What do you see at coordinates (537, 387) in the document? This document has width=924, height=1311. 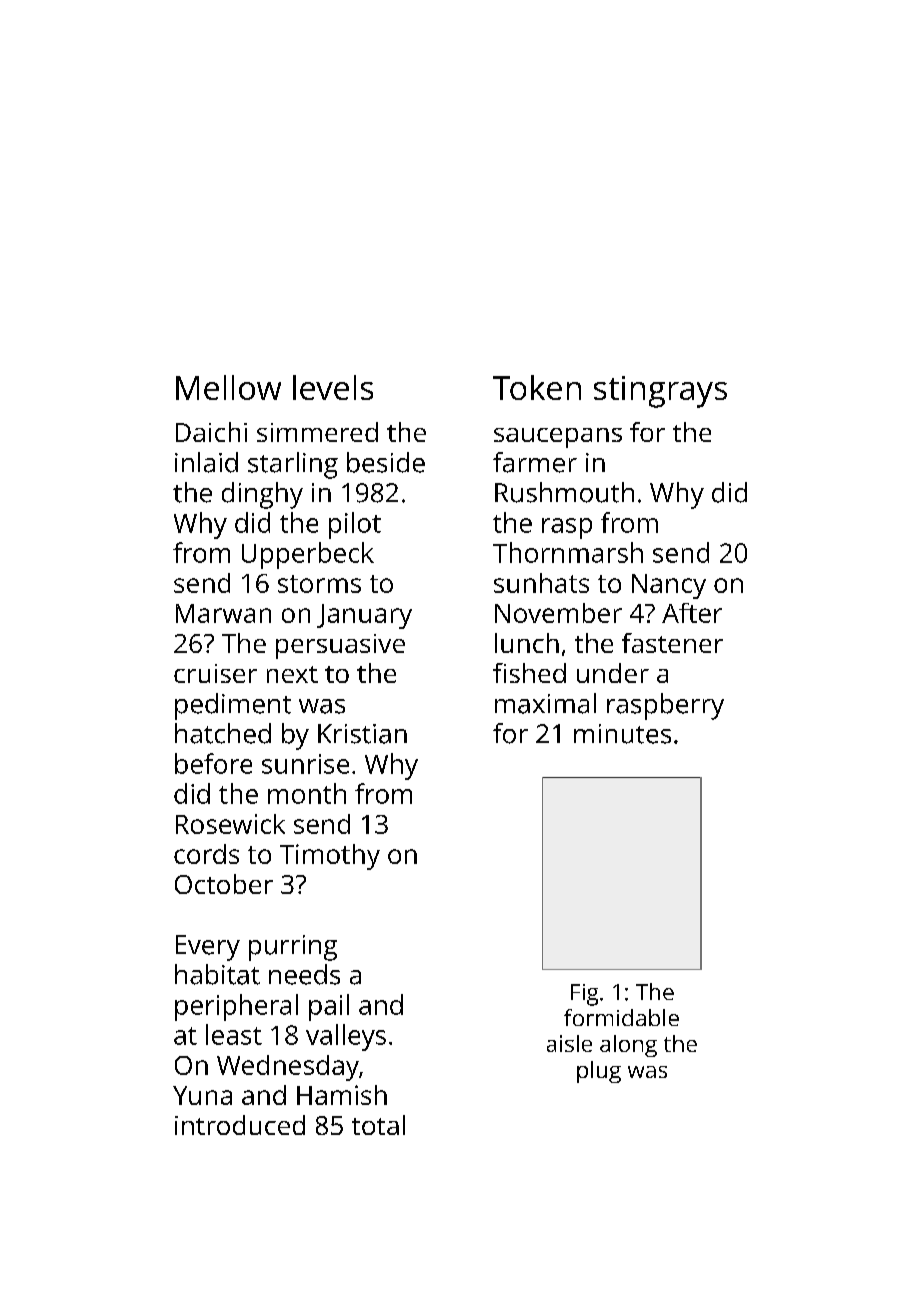 I see `Token` at bounding box center [537, 387].
